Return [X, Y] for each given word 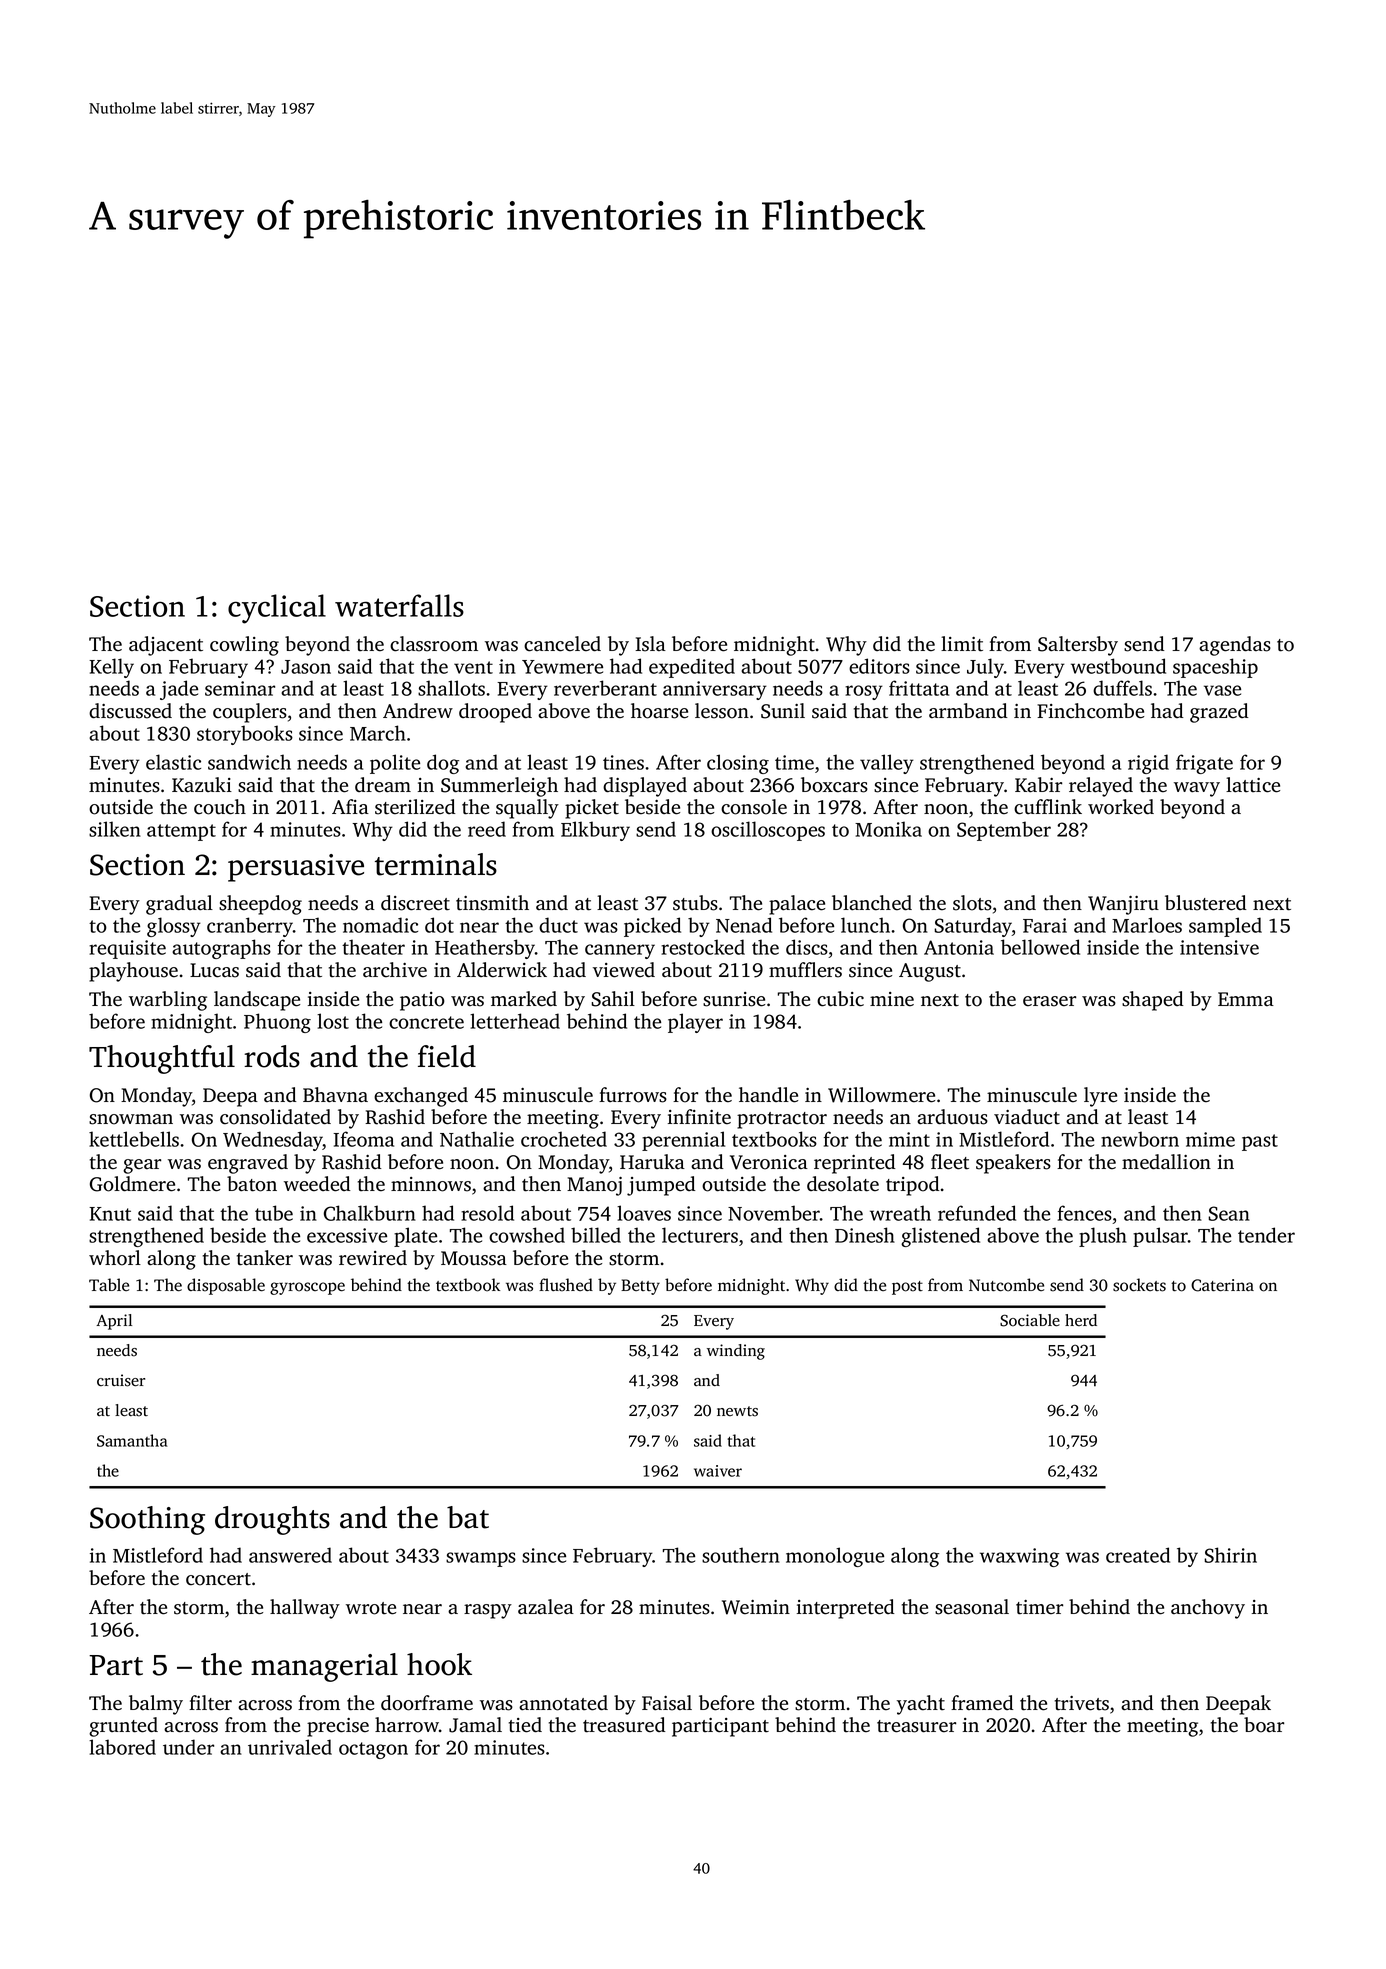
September [1004, 831]
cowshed [527, 1235]
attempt [181, 832]
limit [962, 644]
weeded [317, 1184]
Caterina [1222, 1285]
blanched [872, 903]
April [114, 1322]
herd [1081, 1320]
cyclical [277, 609]
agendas [1235, 646]
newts [737, 1411]
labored [122, 1747]
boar [1264, 1725]
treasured [624, 1725]
